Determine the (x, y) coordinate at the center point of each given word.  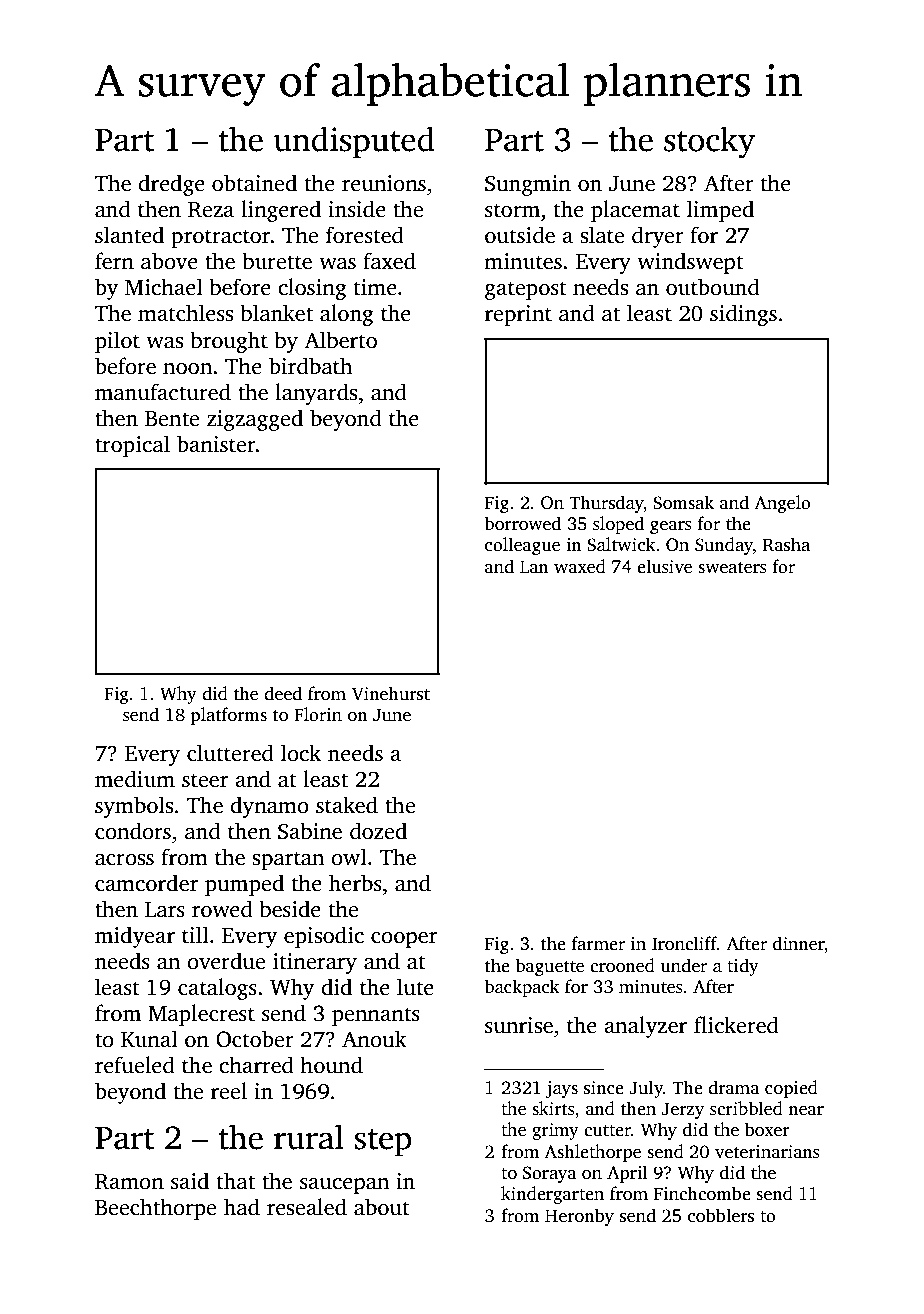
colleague (522, 546)
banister (216, 444)
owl (349, 857)
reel (229, 1091)
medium (135, 779)
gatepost (526, 290)
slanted (129, 235)
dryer (658, 237)
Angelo (782, 504)
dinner (799, 944)
